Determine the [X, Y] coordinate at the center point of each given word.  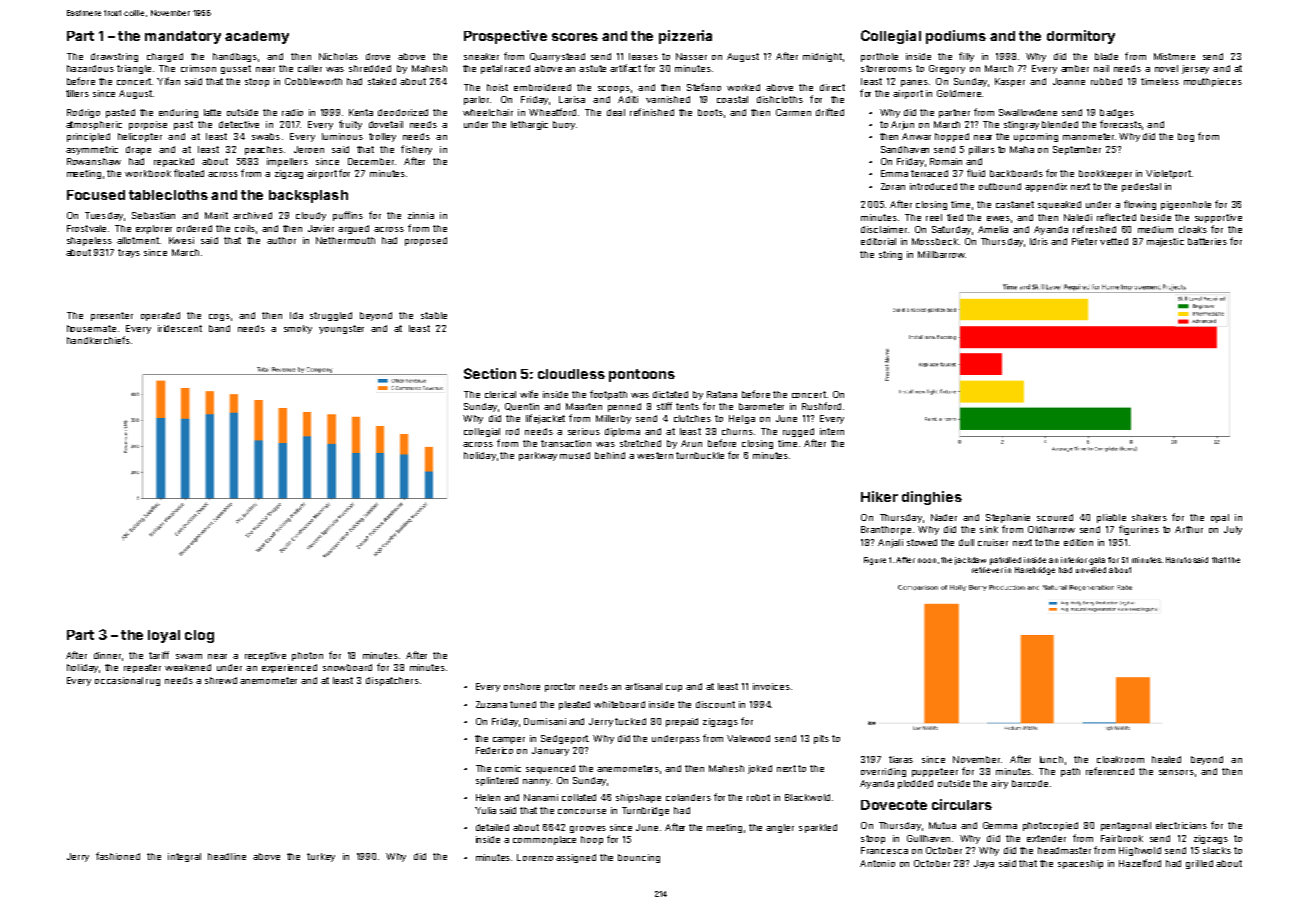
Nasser [691, 56]
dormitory [1081, 37]
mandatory [183, 37]
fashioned [118, 856]
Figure [875, 561]
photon [307, 656]
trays [129, 253]
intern [832, 431]
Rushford [821, 406]
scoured [1055, 517]
